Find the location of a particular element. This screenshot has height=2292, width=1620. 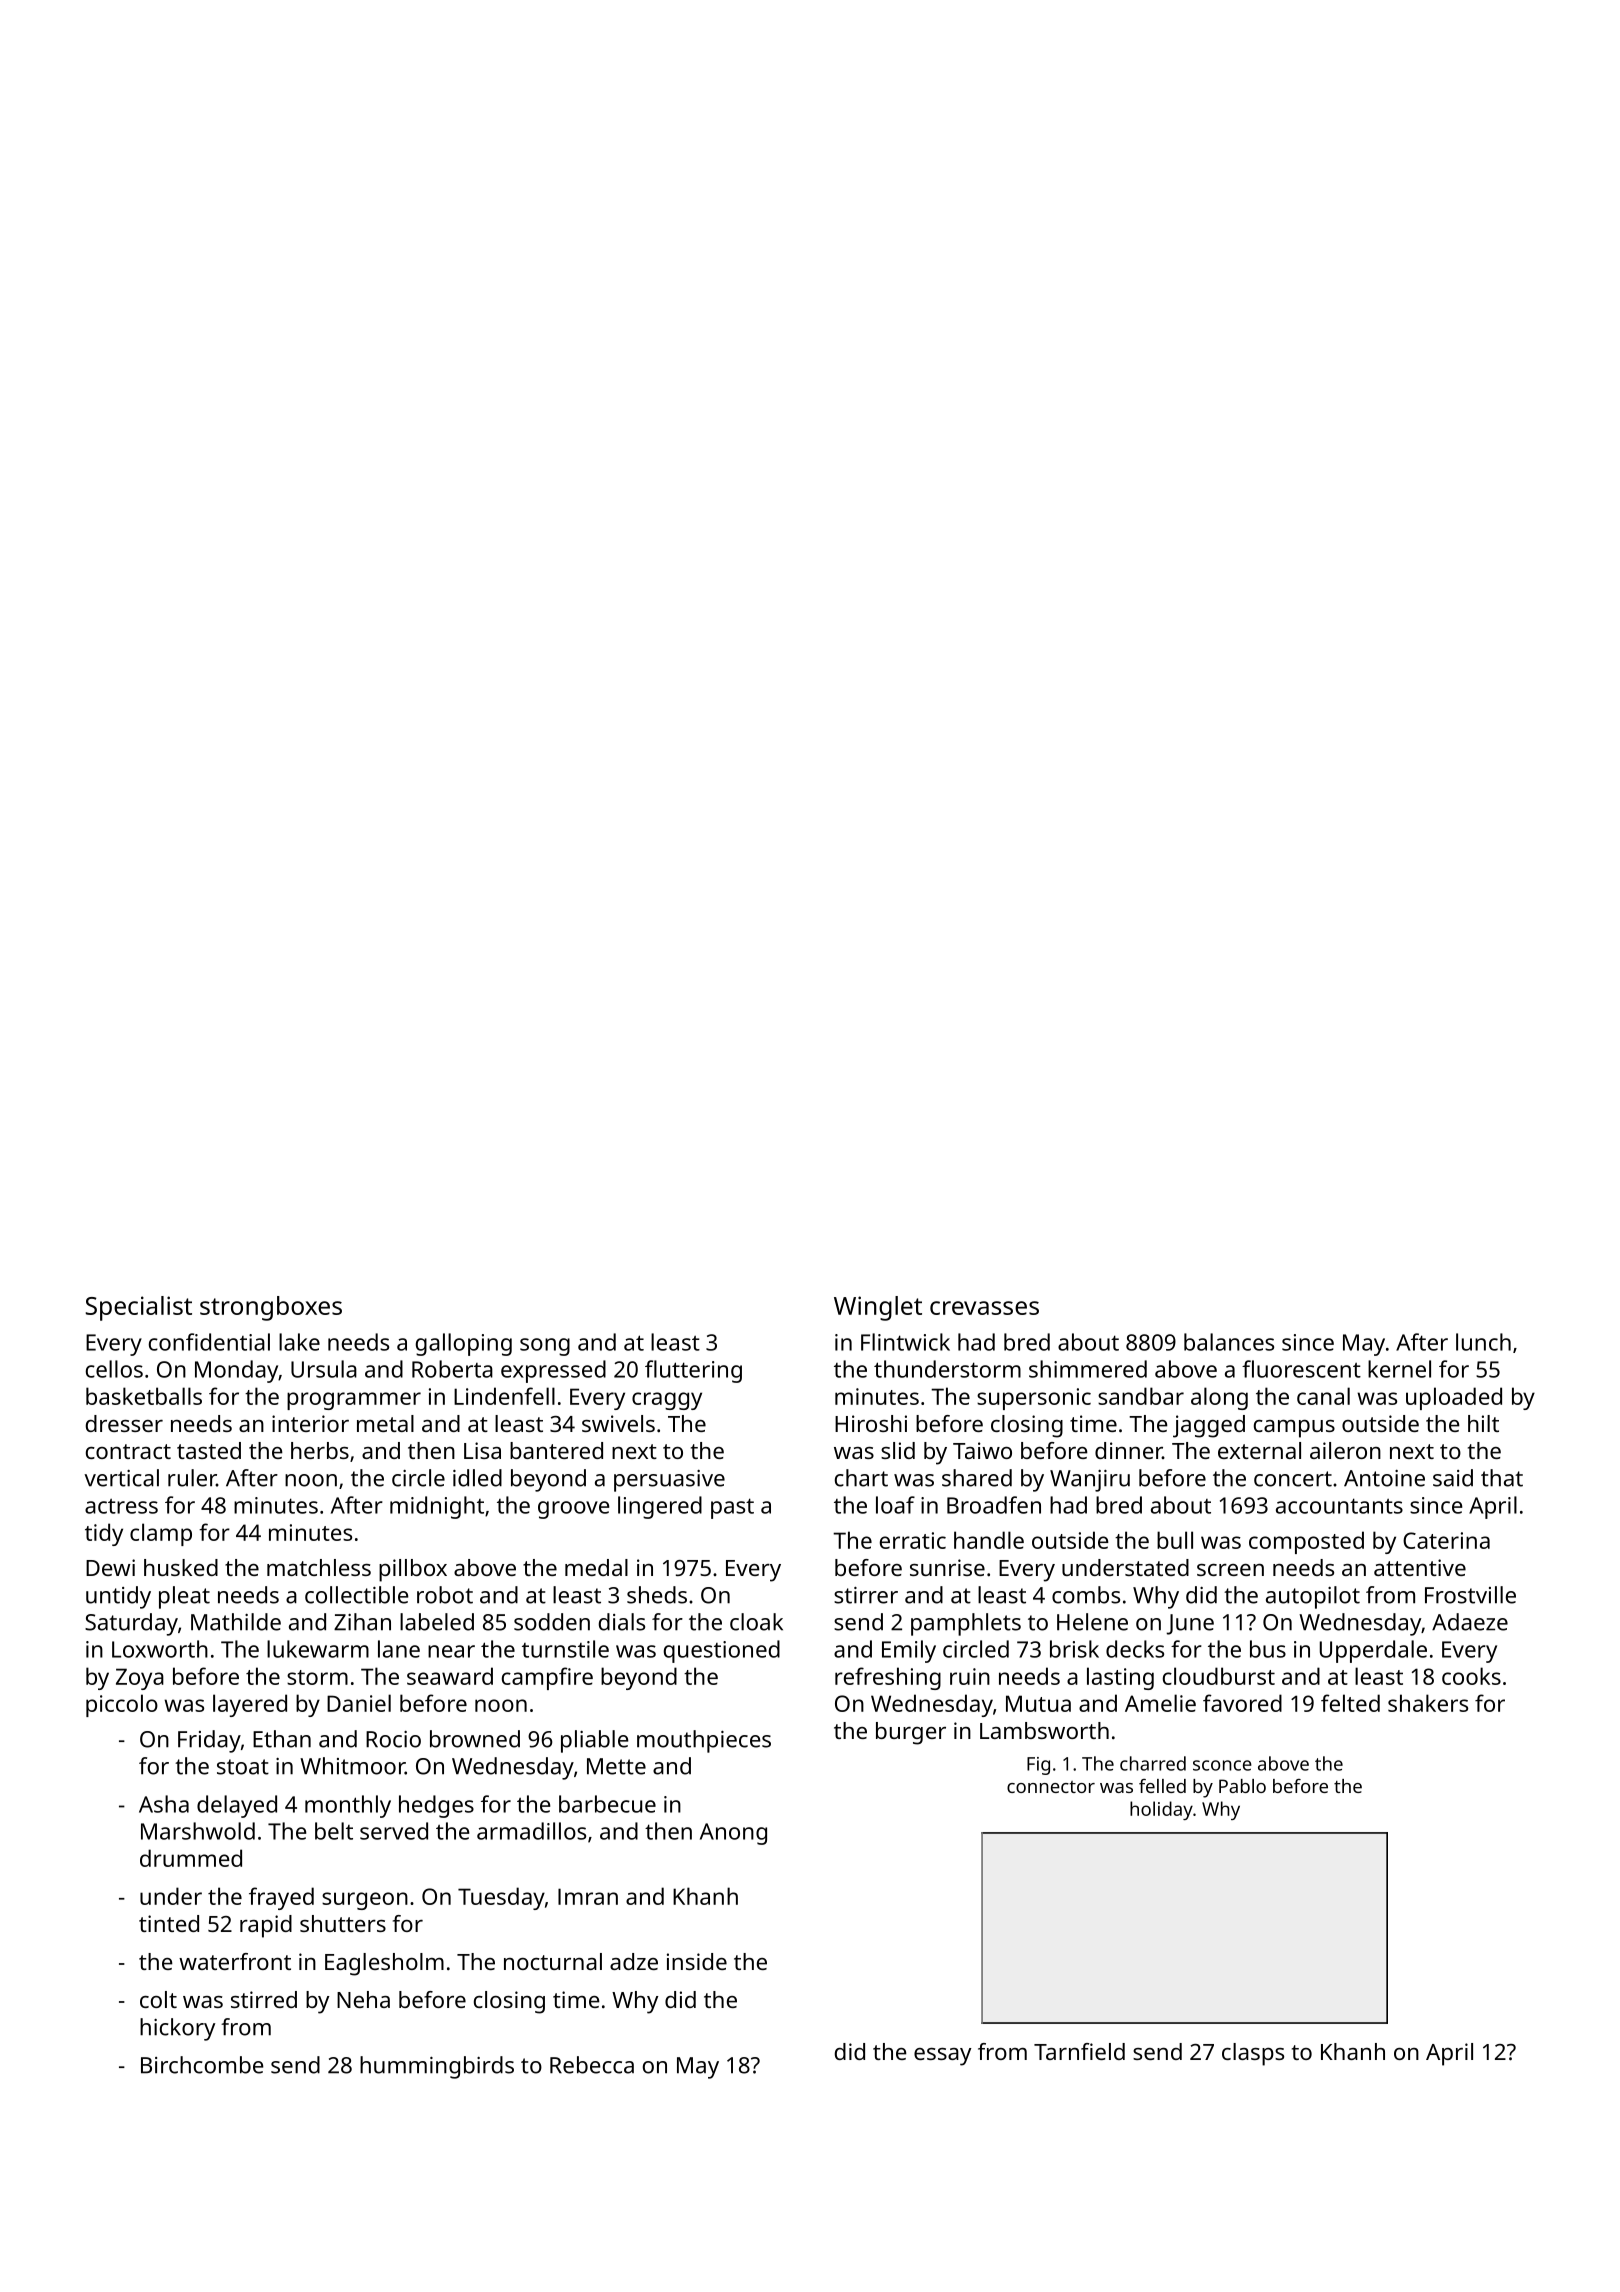

Anong is located at coordinates (733, 1834).
